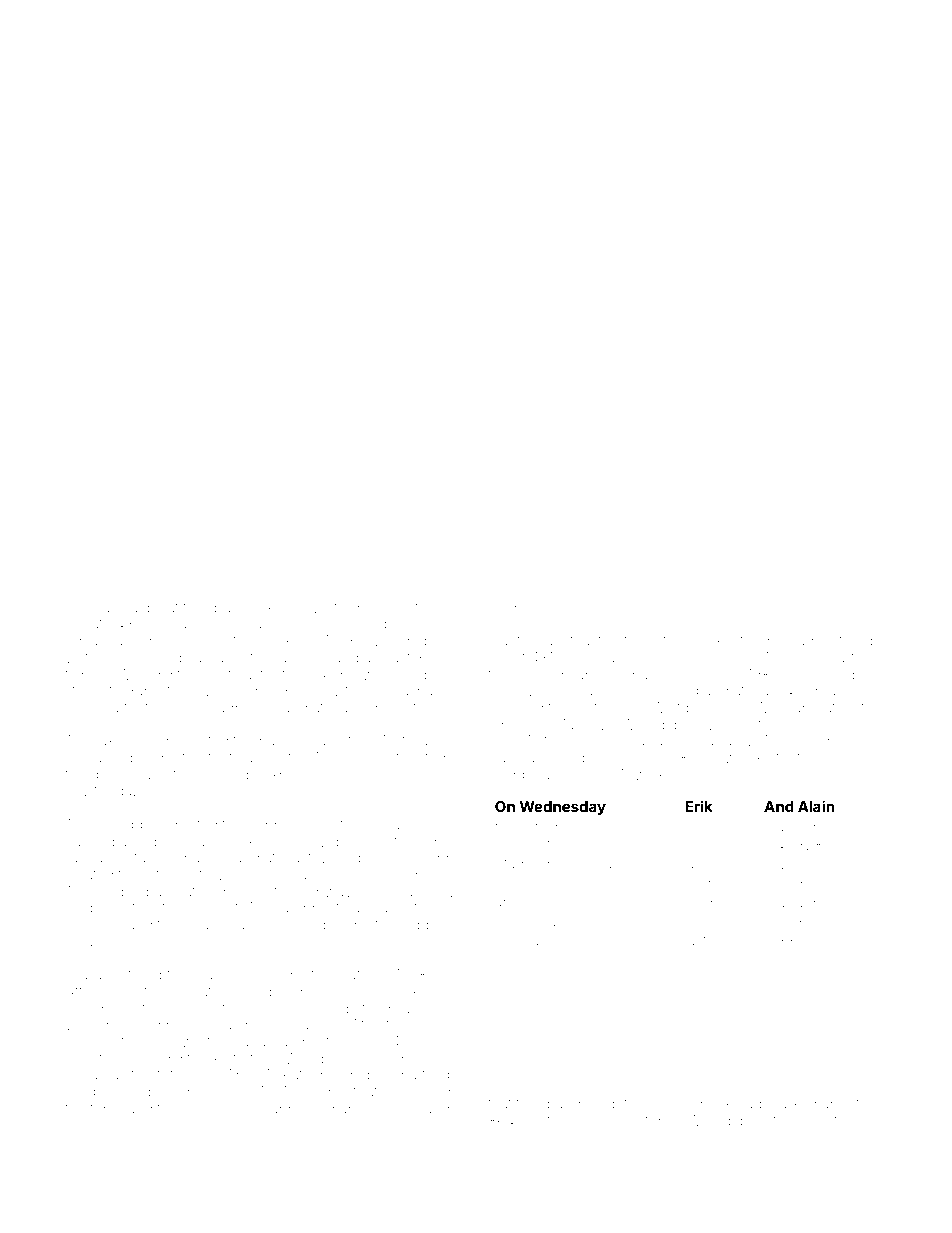 The width and height of the screenshot is (952, 1233). Describe the element at coordinates (104, 1108) in the screenshot. I see `tubs` at that location.
